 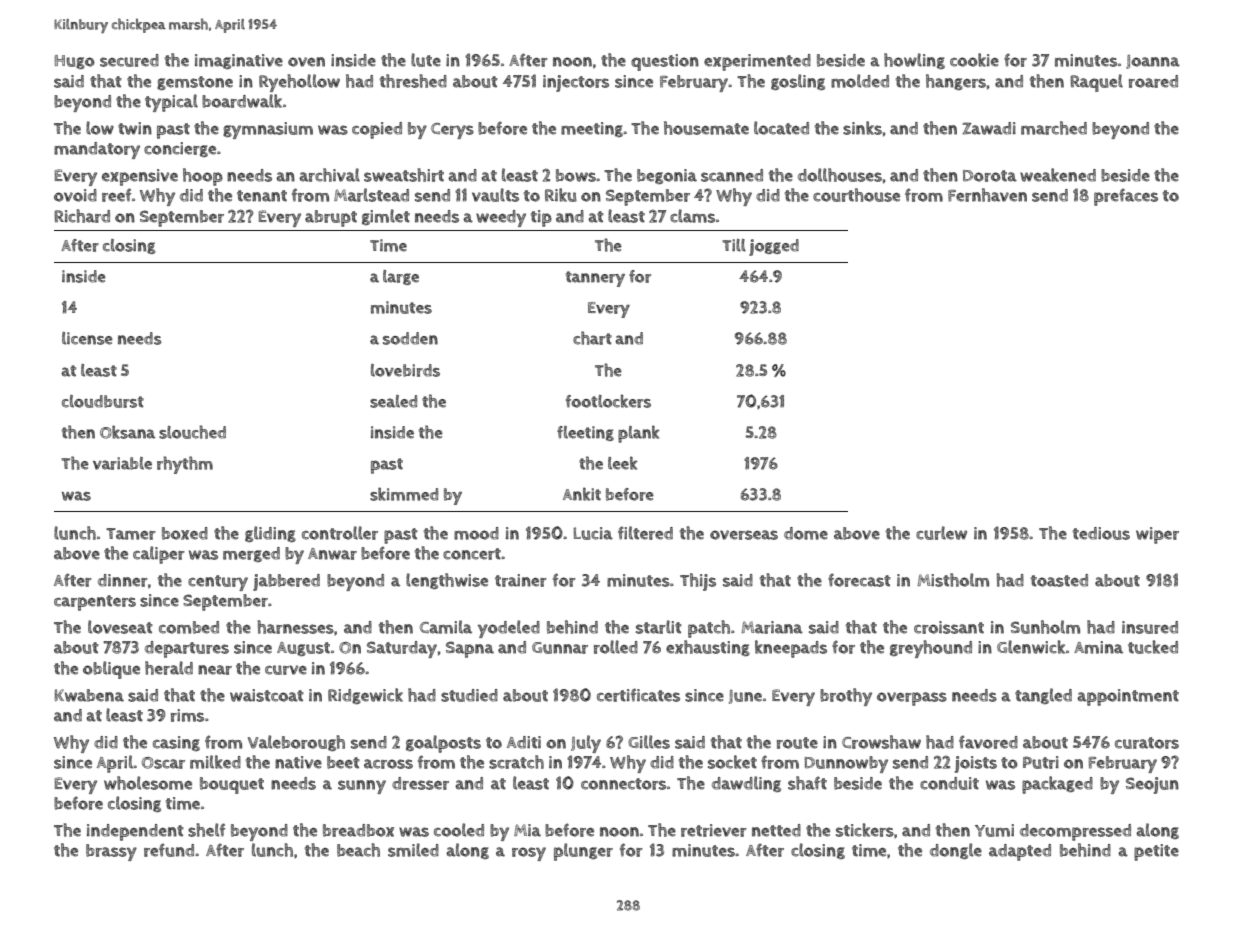 What do you see at coordinates (187, 649) in the screenshot?
I see `departures` at bounding box center [187, 649].
